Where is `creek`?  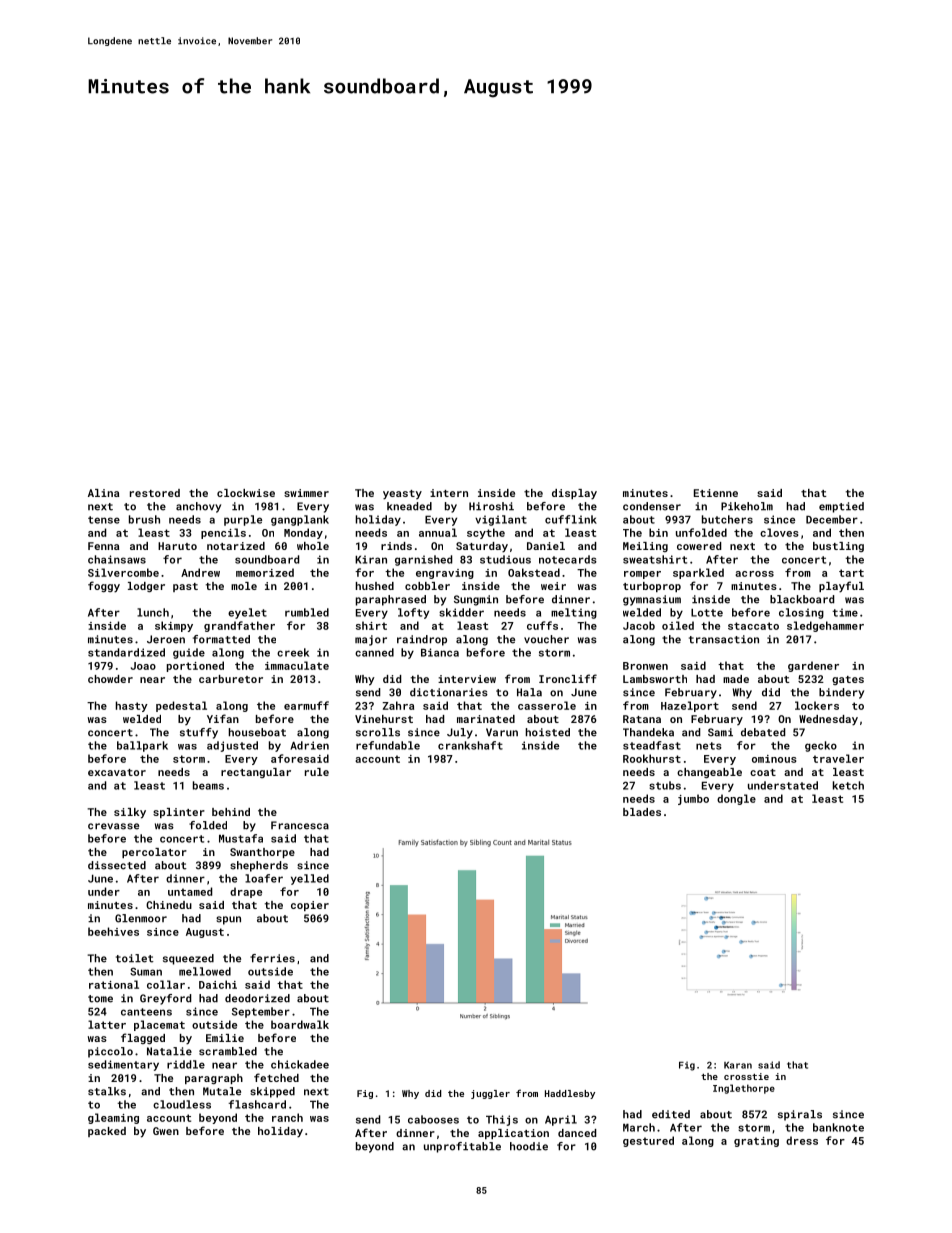
creek is located at coordinates (293, 652).
